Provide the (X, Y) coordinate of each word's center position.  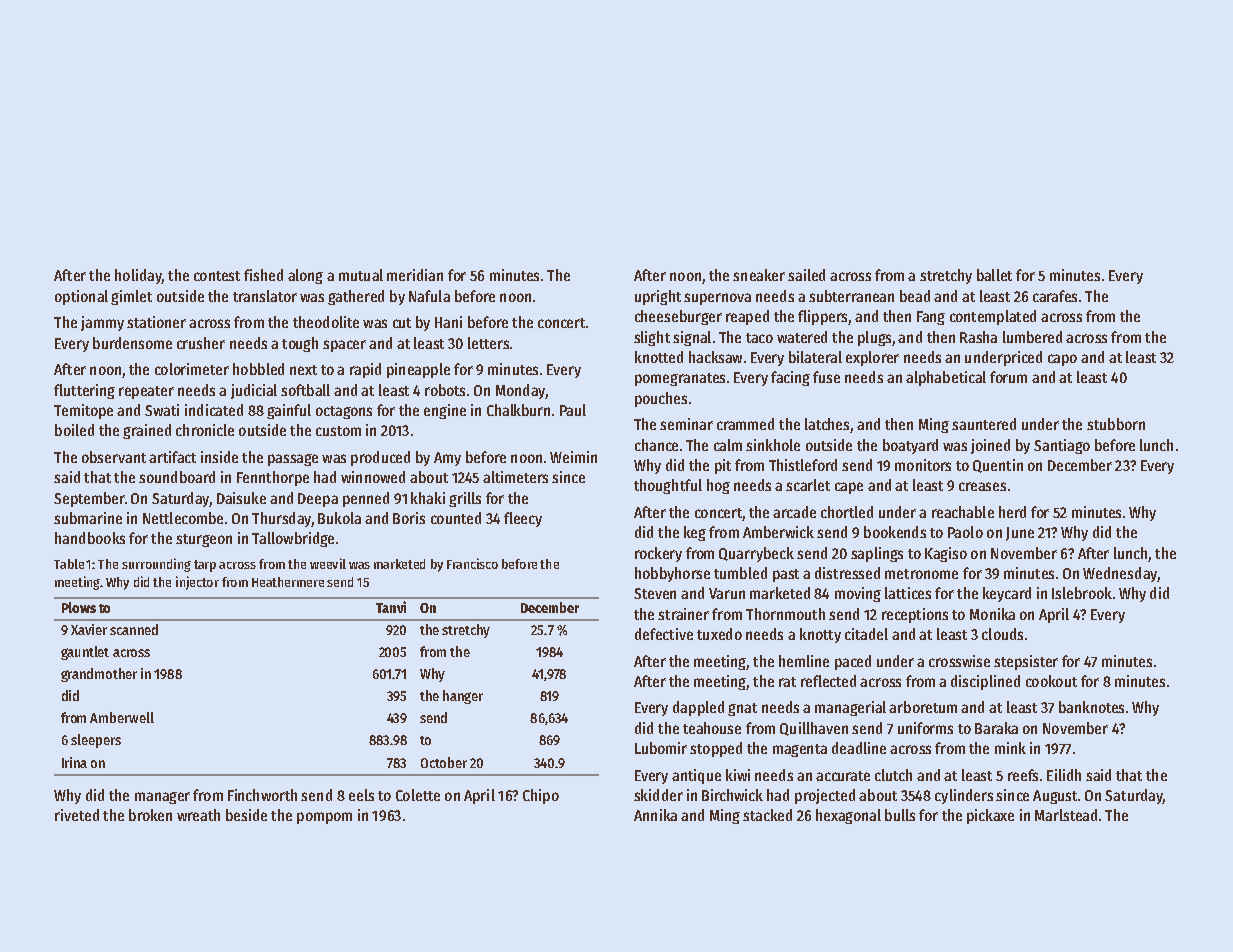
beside (246, 815)
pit (723, 466)
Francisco (472, 563)
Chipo (541, 796)
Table (69, 564)
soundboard (177, 477)
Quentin (998, 466)
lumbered (1032, 337)
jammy (102, 323)
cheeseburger (678, 317)
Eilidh (1064, 775)
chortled (847, 512)
